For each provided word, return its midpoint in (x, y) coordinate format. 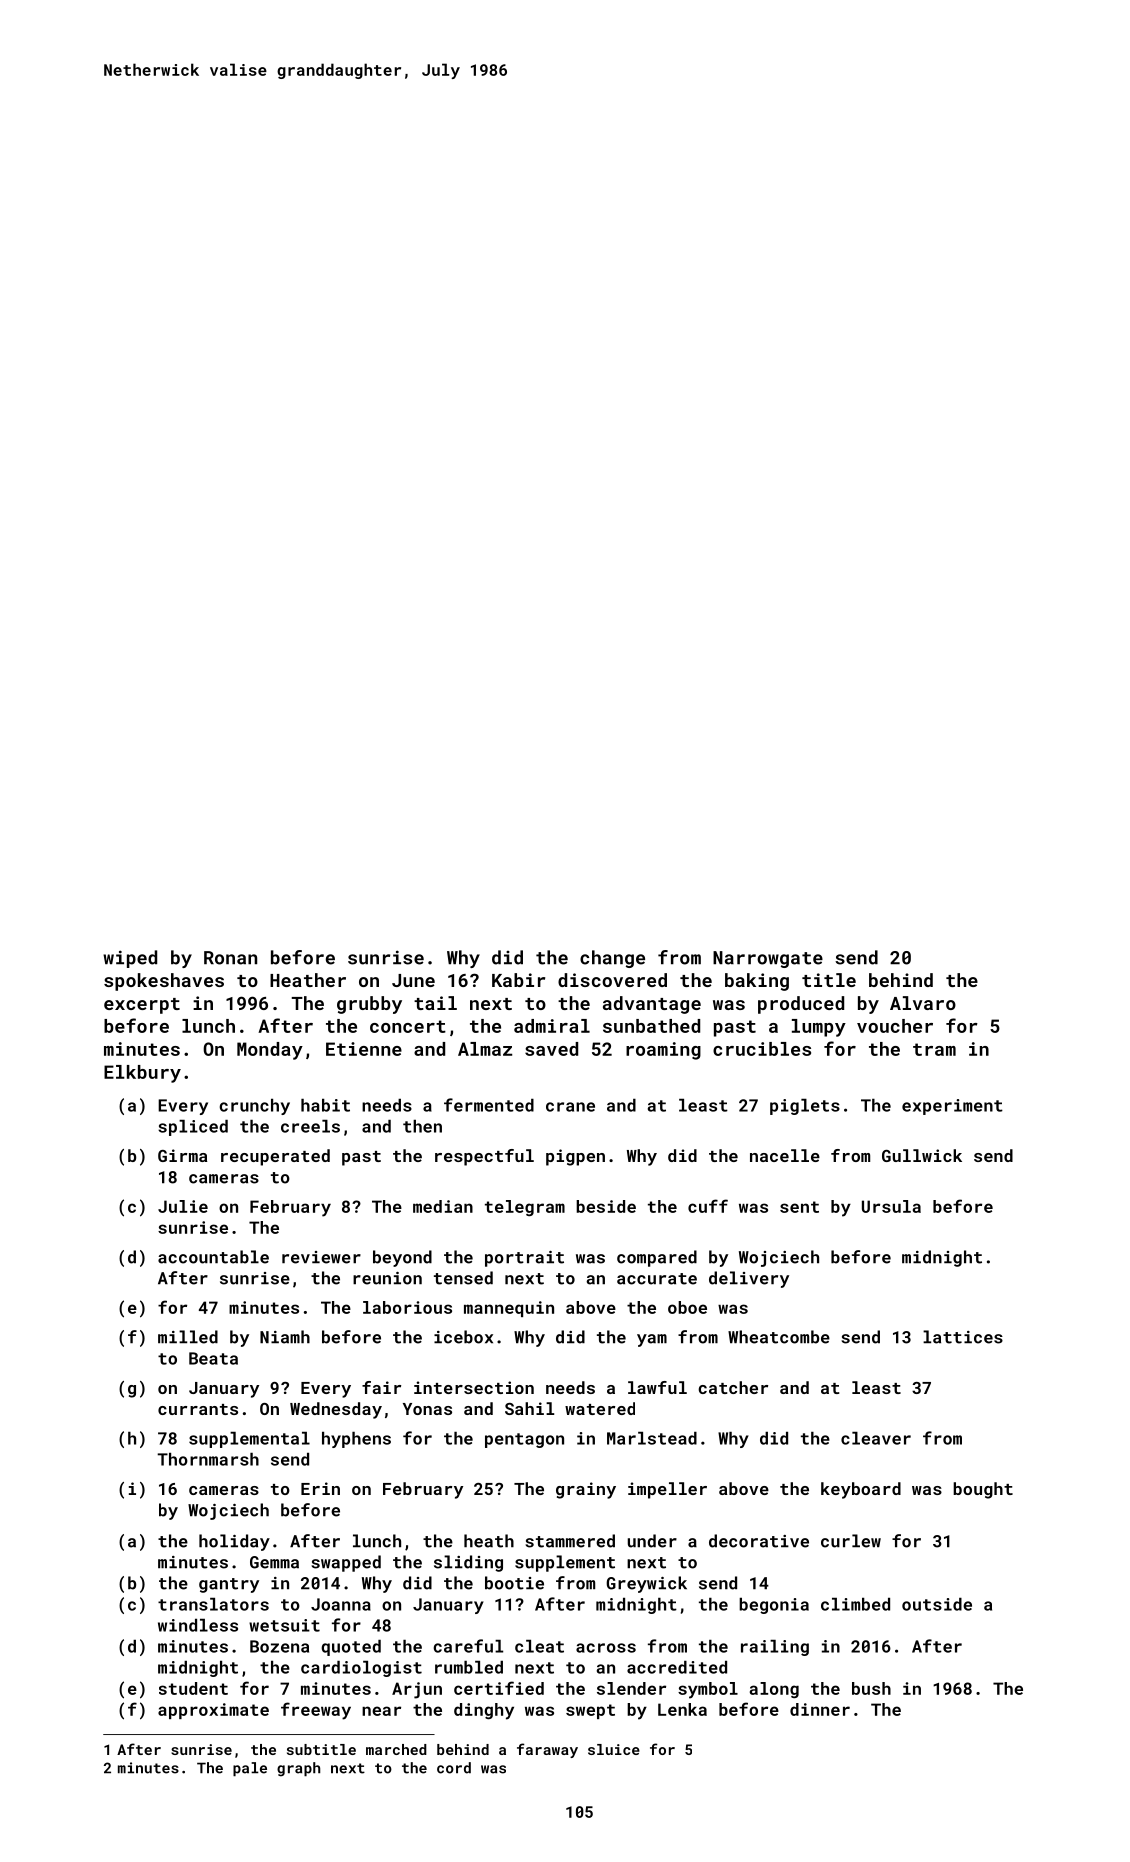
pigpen (575, 1157)
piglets (805, 1107)
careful (468, 1646)
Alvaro (923, 1003)
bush (871, 1688)
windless (198, 1625)
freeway (316, 1711)
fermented (489, 1105)
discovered (612, 980)
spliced (193, 1128)
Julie (183, 1206)
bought (983, 1490)
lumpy (819, 1028)
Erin (320, 1488)
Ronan (230, 958)
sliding (468, 1563)
